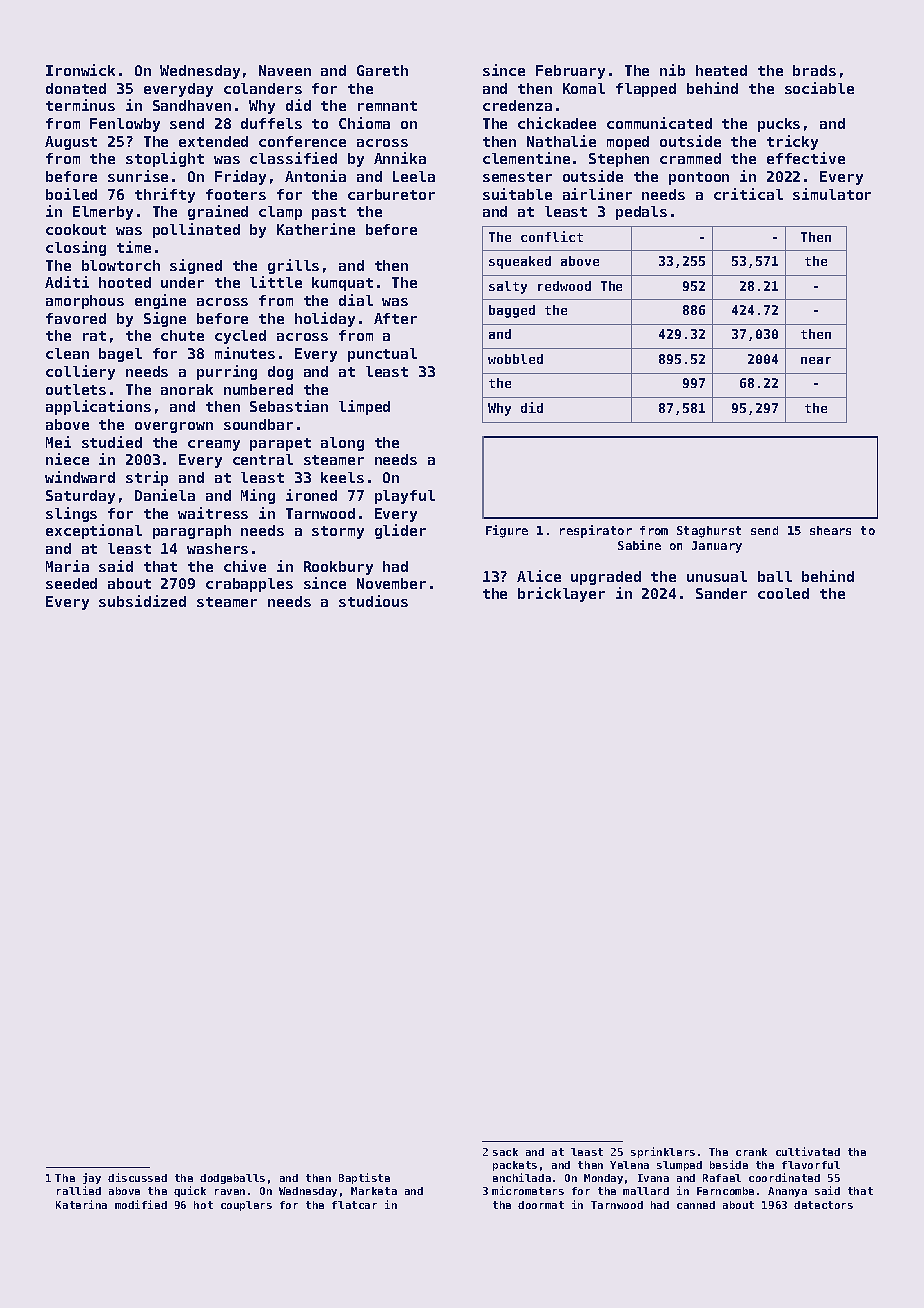 The height and width of the screenshot is (1308, 924). What do you see at coordinates (816, 360) in the screenshot?
I see `near` at bounding box center [816, 360].
